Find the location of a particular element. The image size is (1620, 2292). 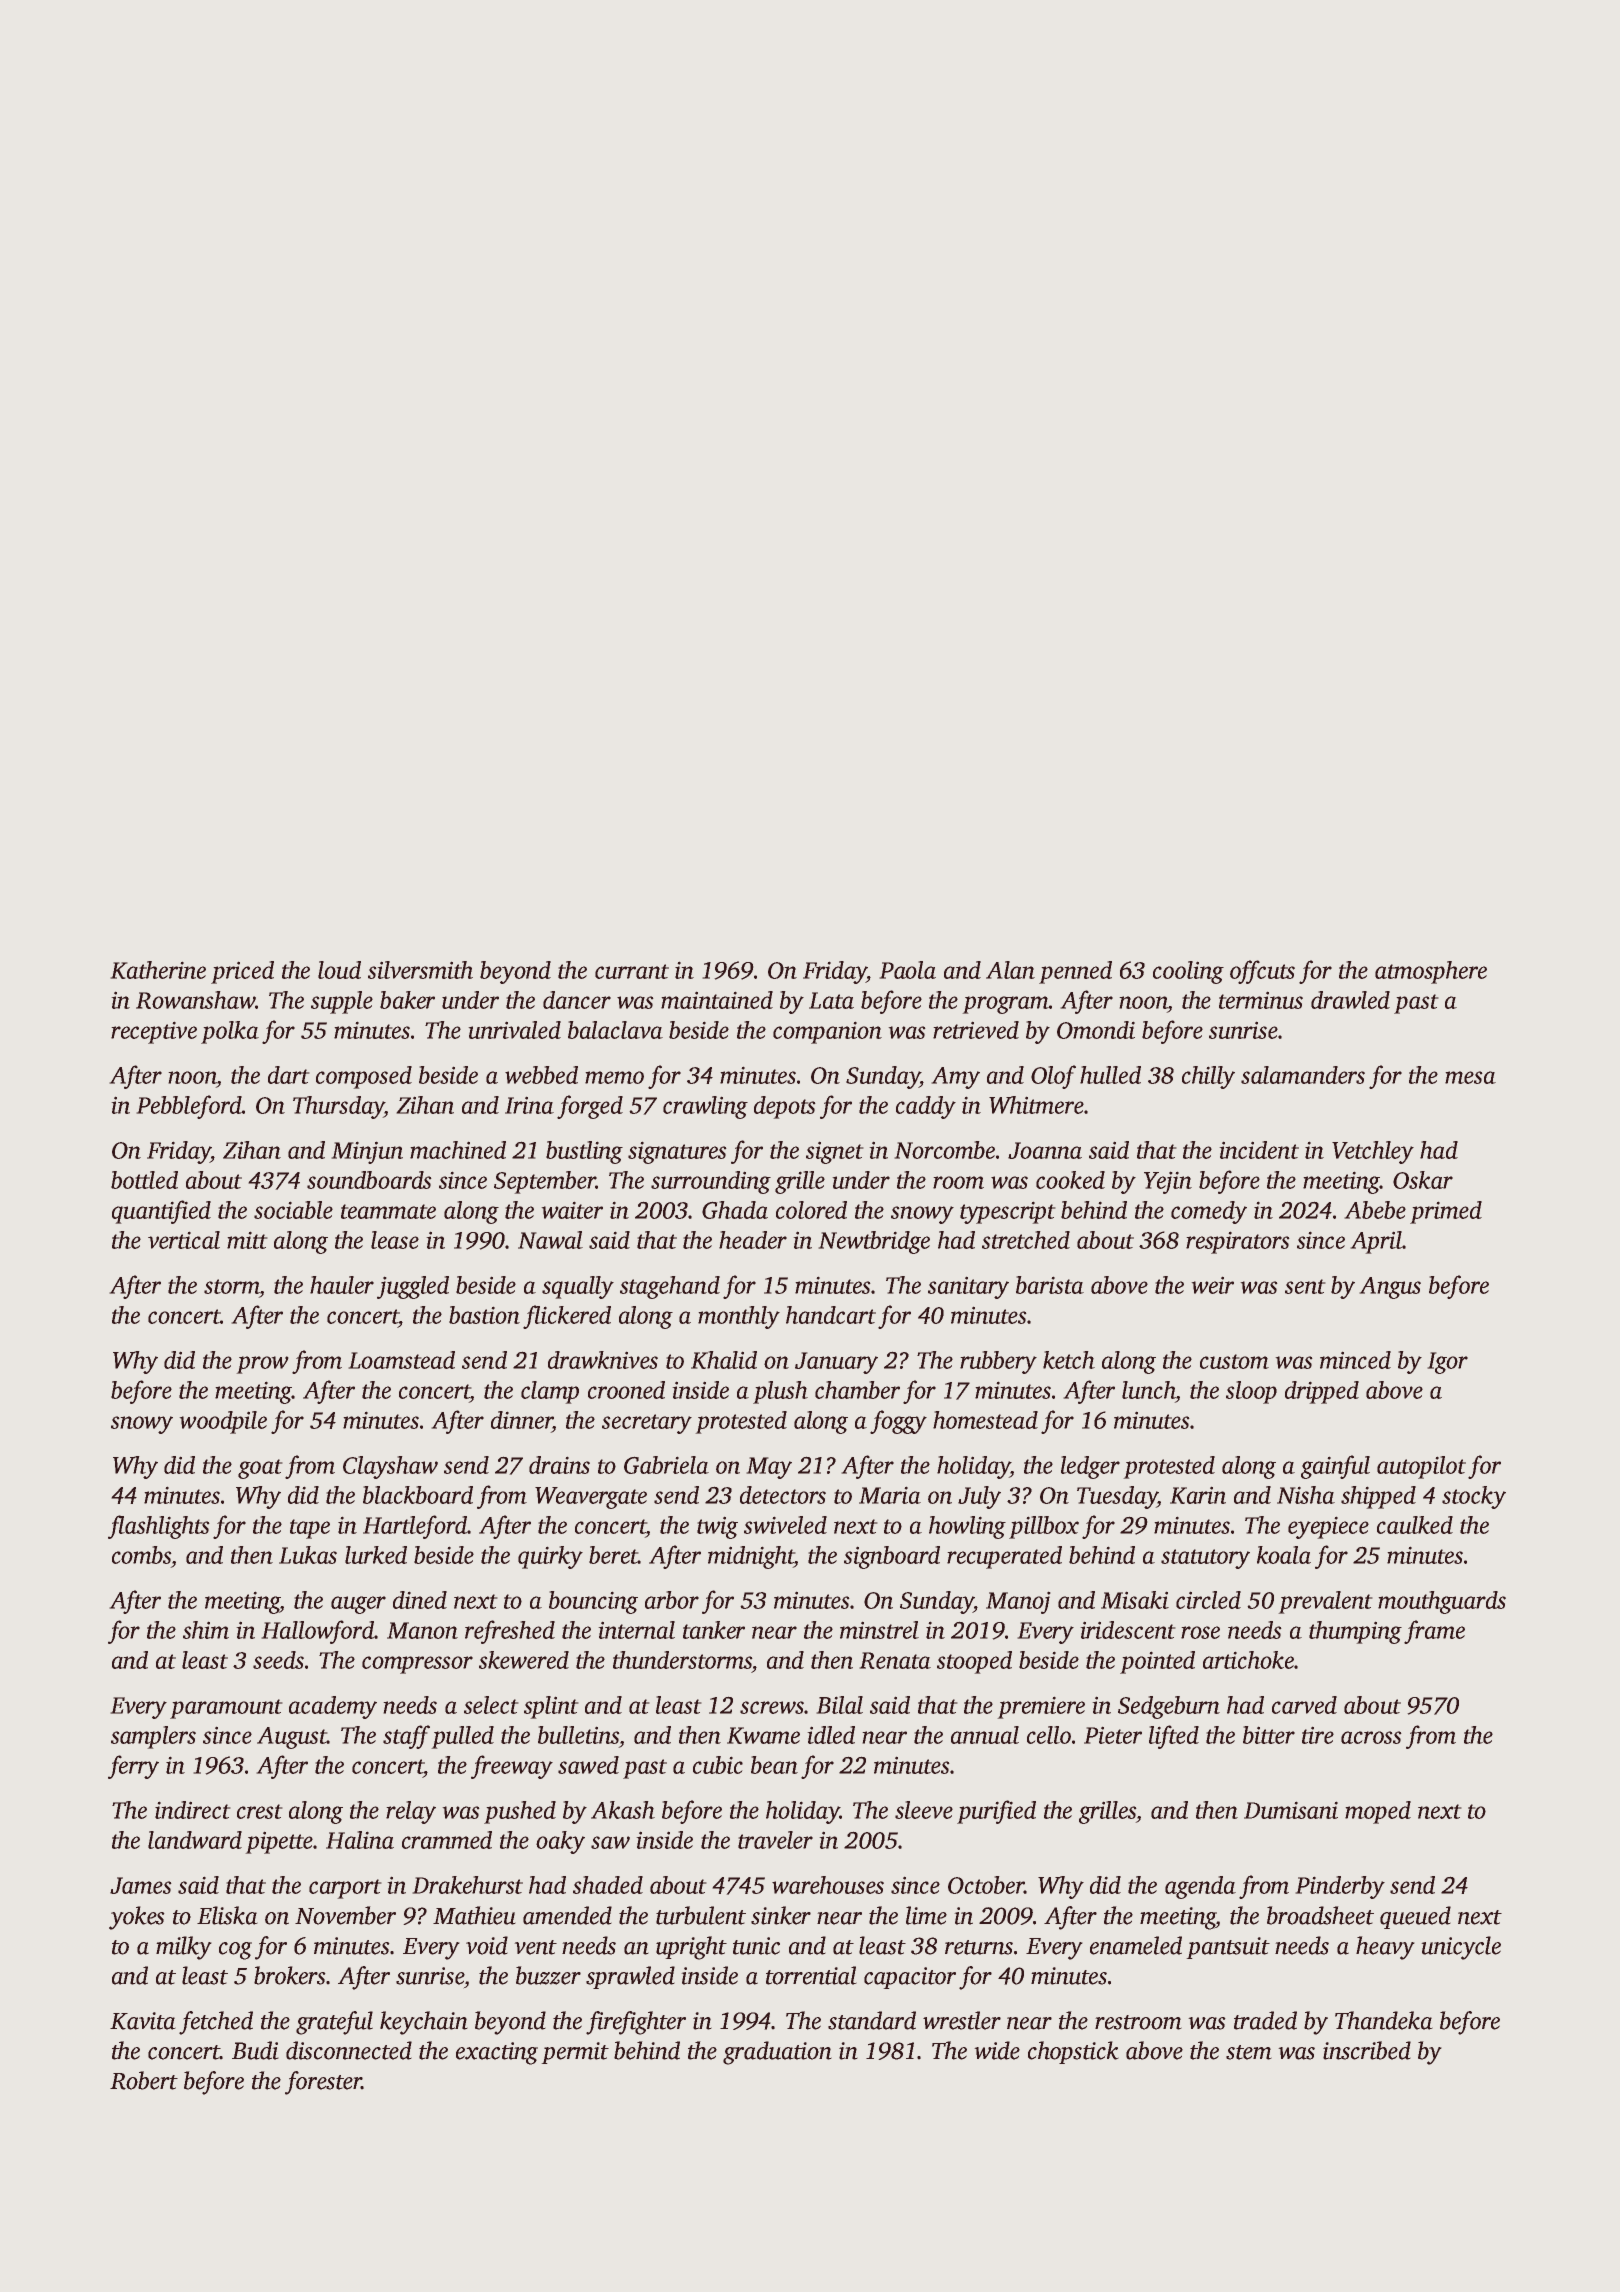

loud is located at coordinates (339, 970).
